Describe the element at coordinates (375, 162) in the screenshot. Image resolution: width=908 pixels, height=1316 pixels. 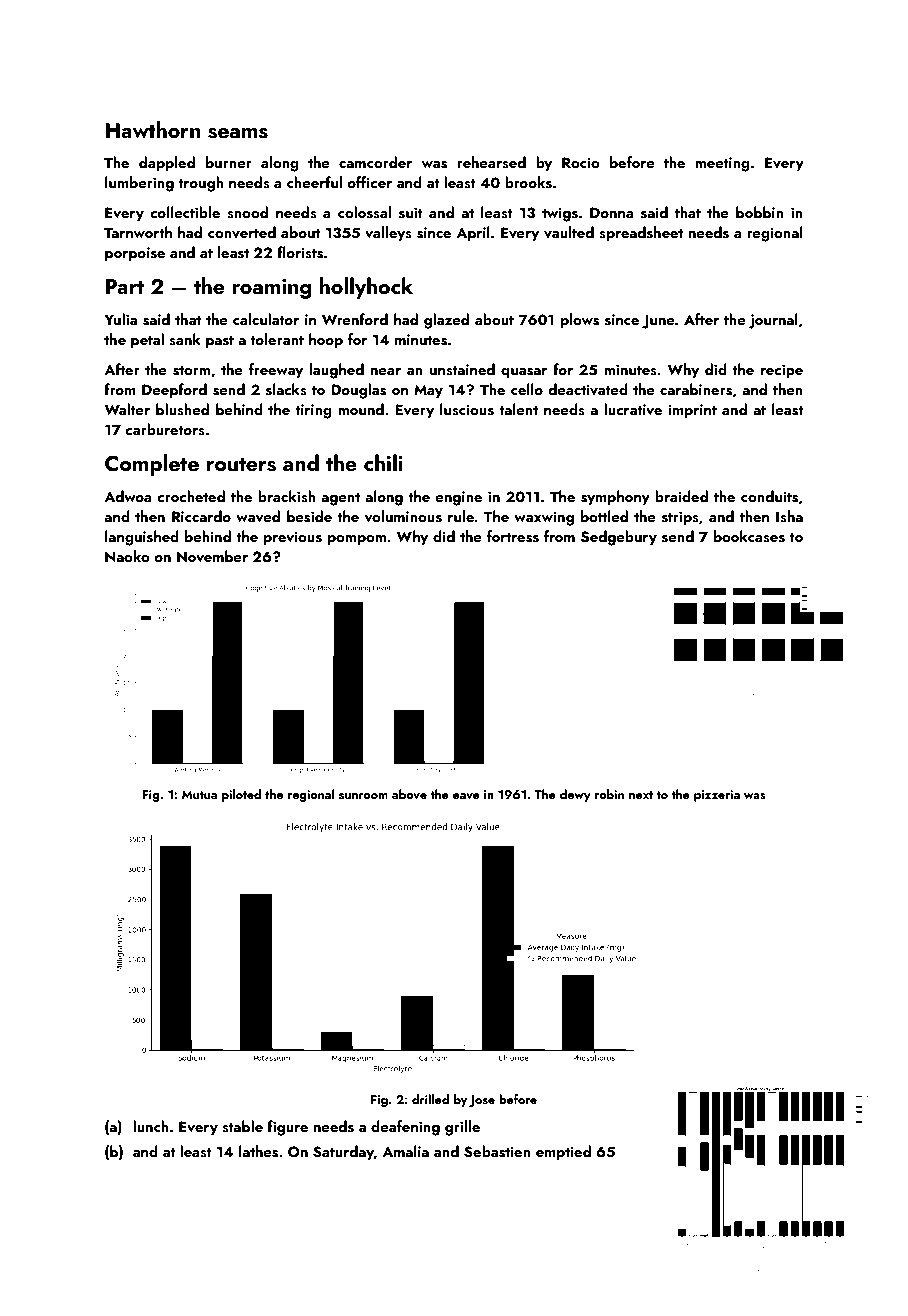
I see `camcorder` at that location.
